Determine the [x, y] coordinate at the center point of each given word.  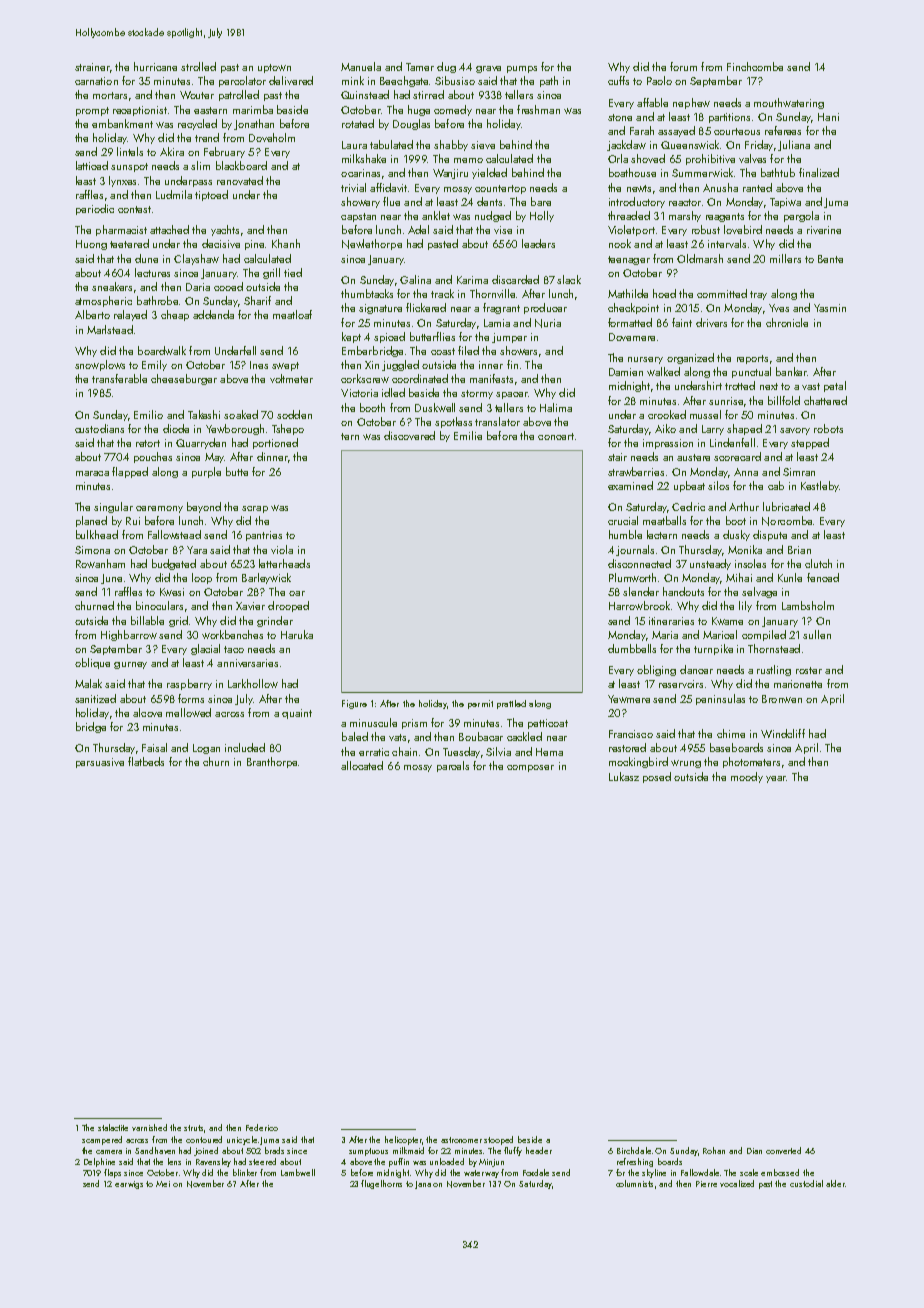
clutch [818, 563]
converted [783, 1150]
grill [271, 273]
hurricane [155, 66]
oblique [92, 663]
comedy [453, 110]
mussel [705, 414]
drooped [288, 606]
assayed [676, 131]
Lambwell [298, 1172]
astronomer [461, 1140]
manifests [491, 378]
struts [194, 1129]
